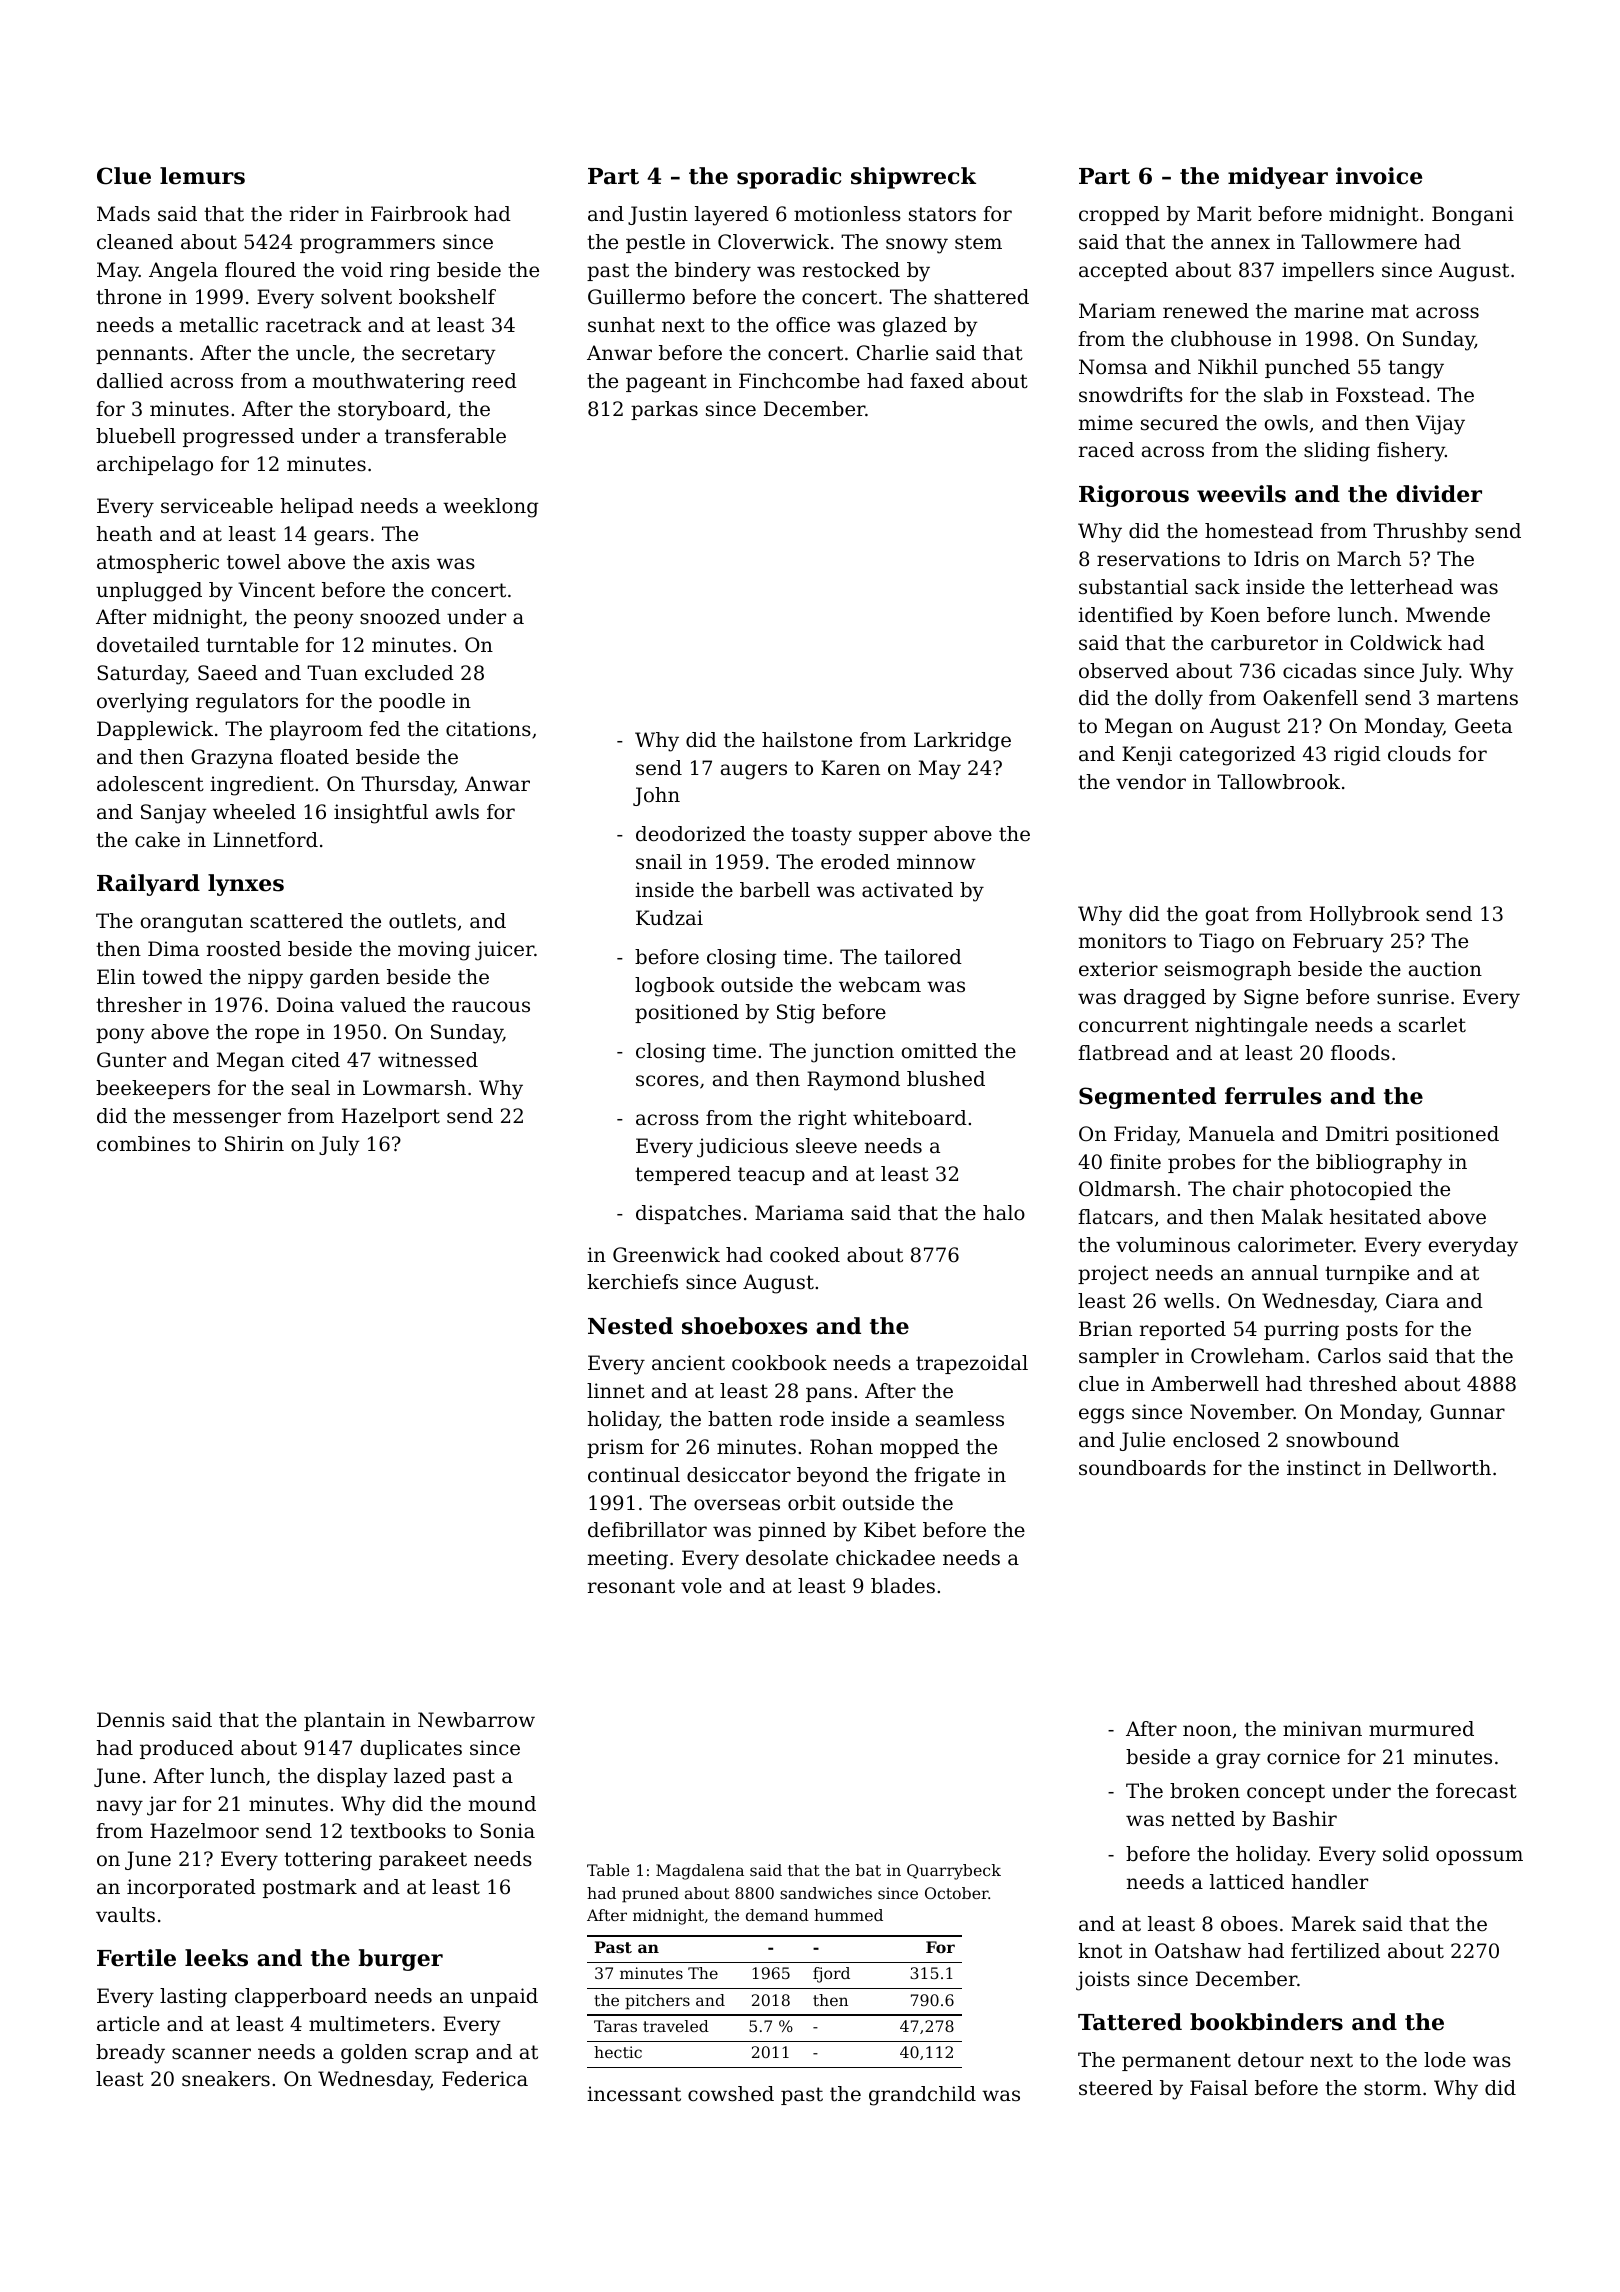 The height and width of the document is (2292, 1620). Describe the element at coordinates (1235, 615) in the document. I see `Koen` at that location.
